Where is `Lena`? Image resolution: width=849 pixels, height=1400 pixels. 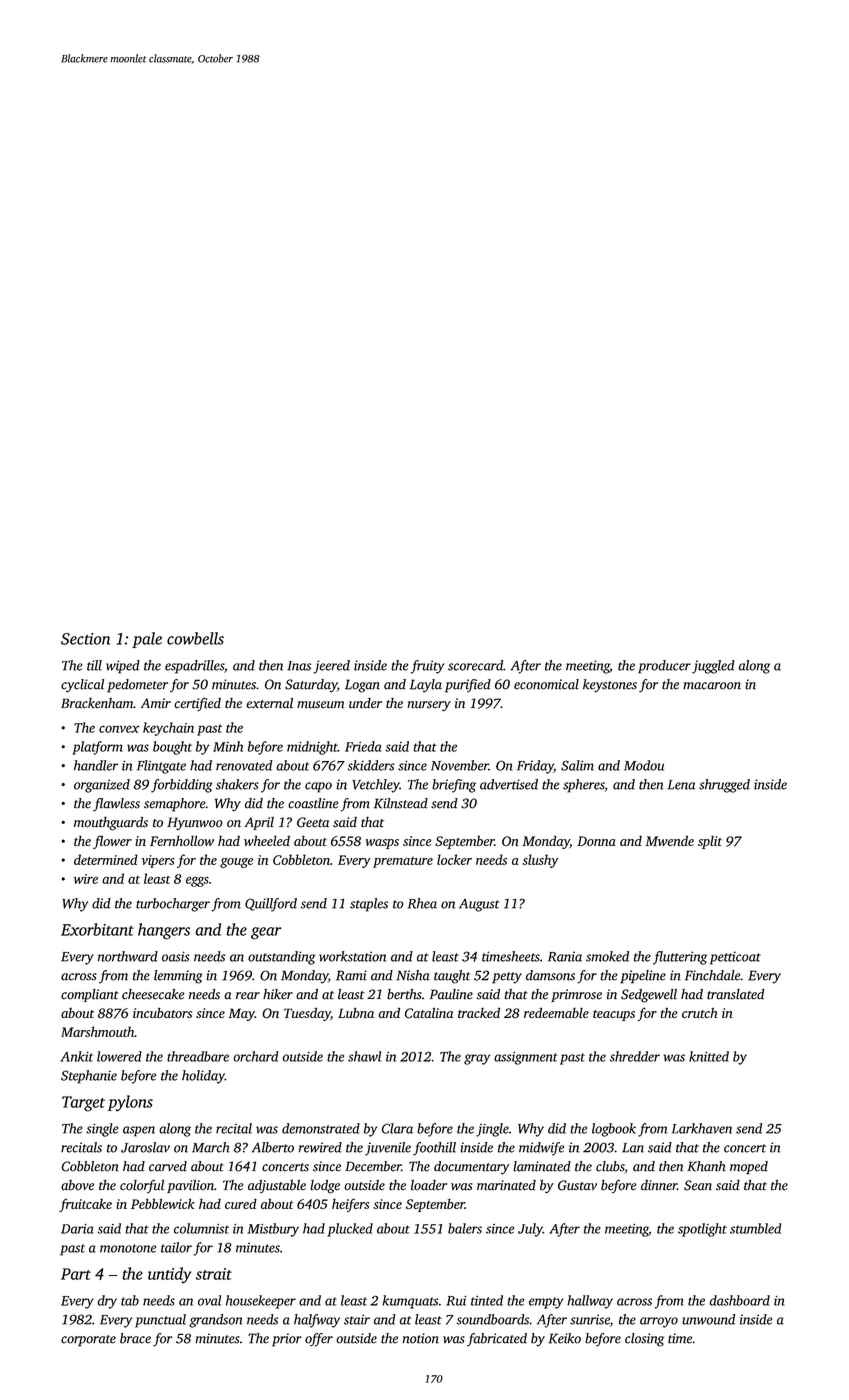
Lena is located at coordinates (681, 785).
